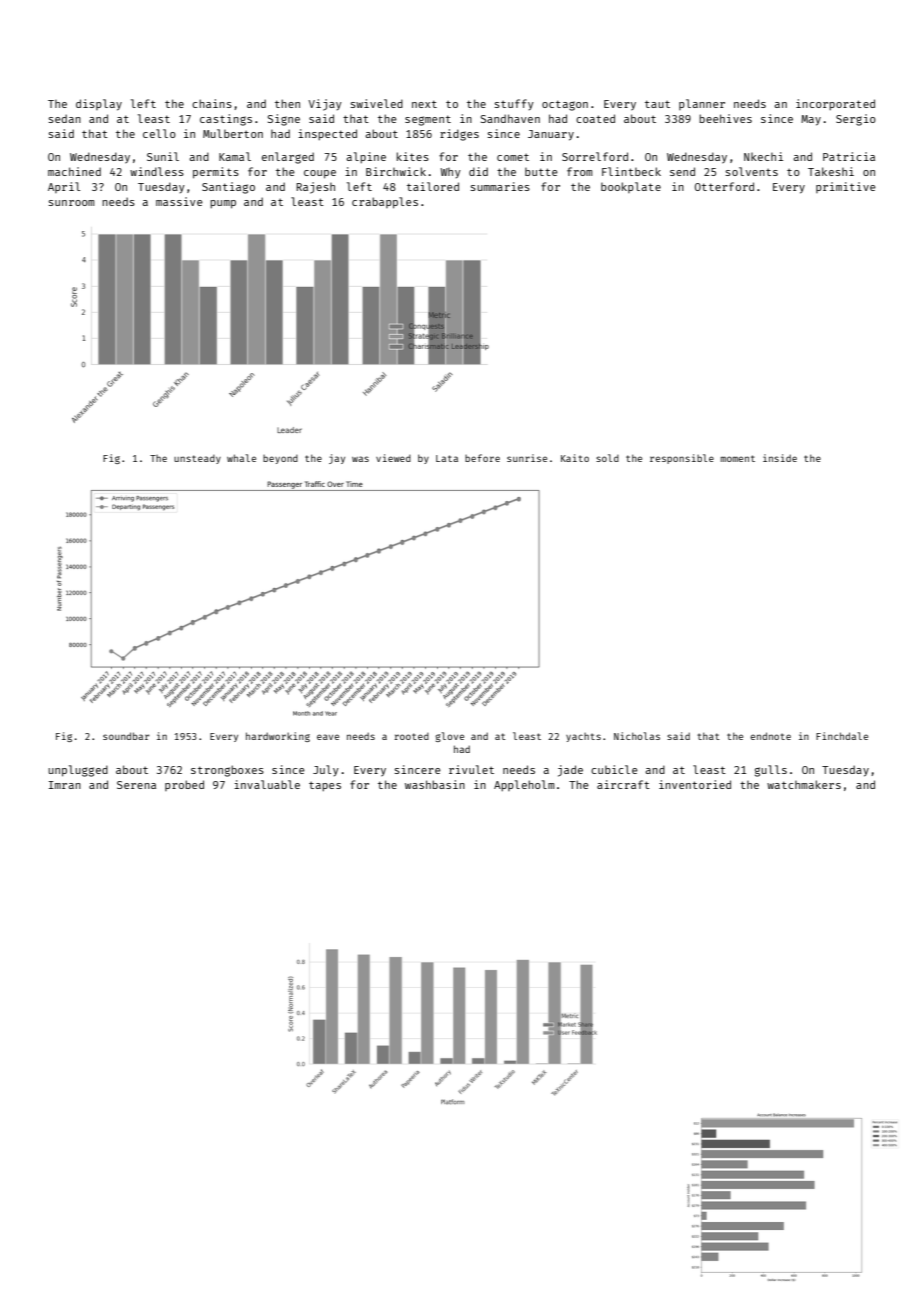 Image resolution: width=924 pixels, height=1308 pixels. I want to click on endnote, so click(770, 736).
